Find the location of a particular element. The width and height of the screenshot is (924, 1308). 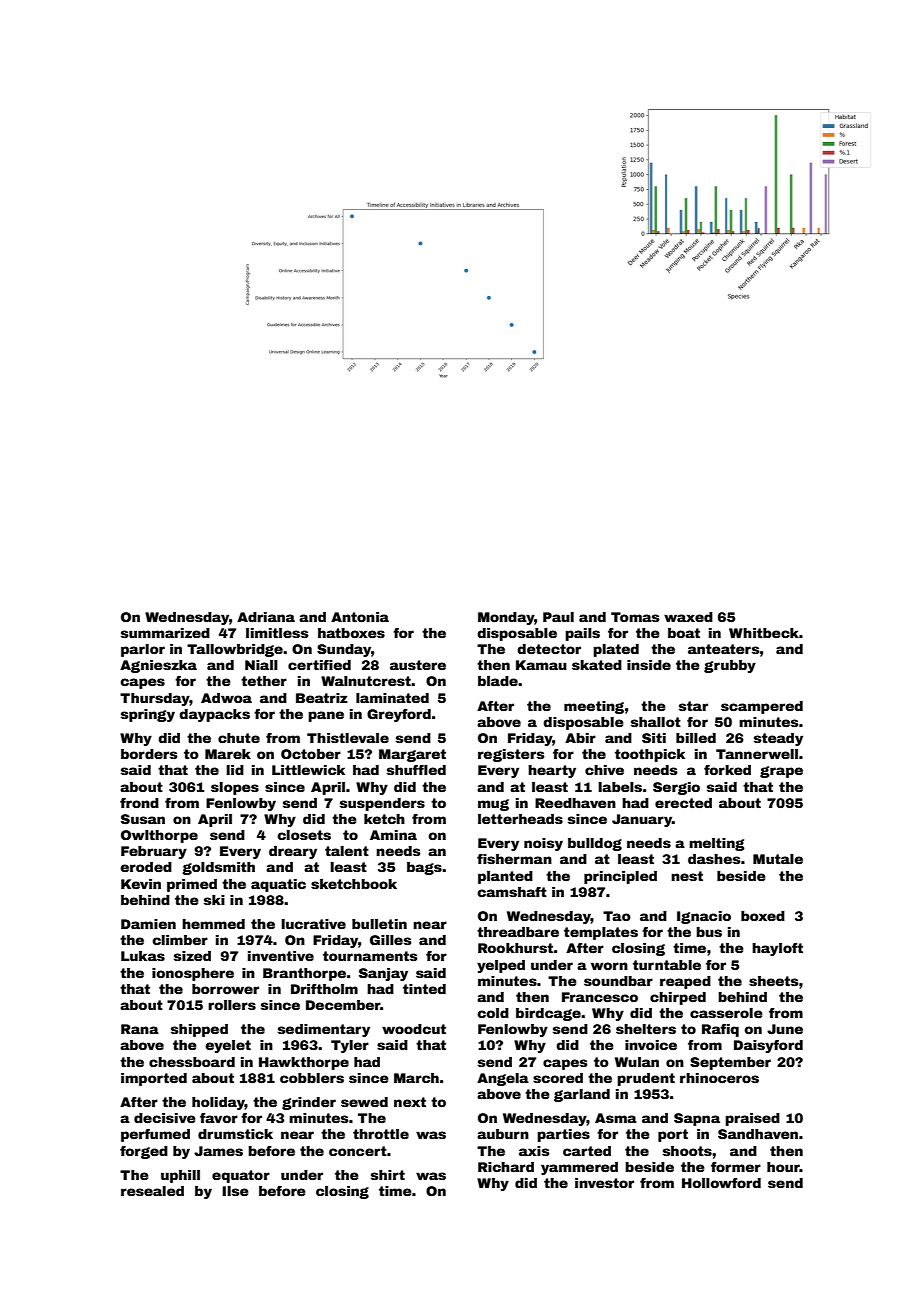

ionosphere is located at coordinates (193, 974).
